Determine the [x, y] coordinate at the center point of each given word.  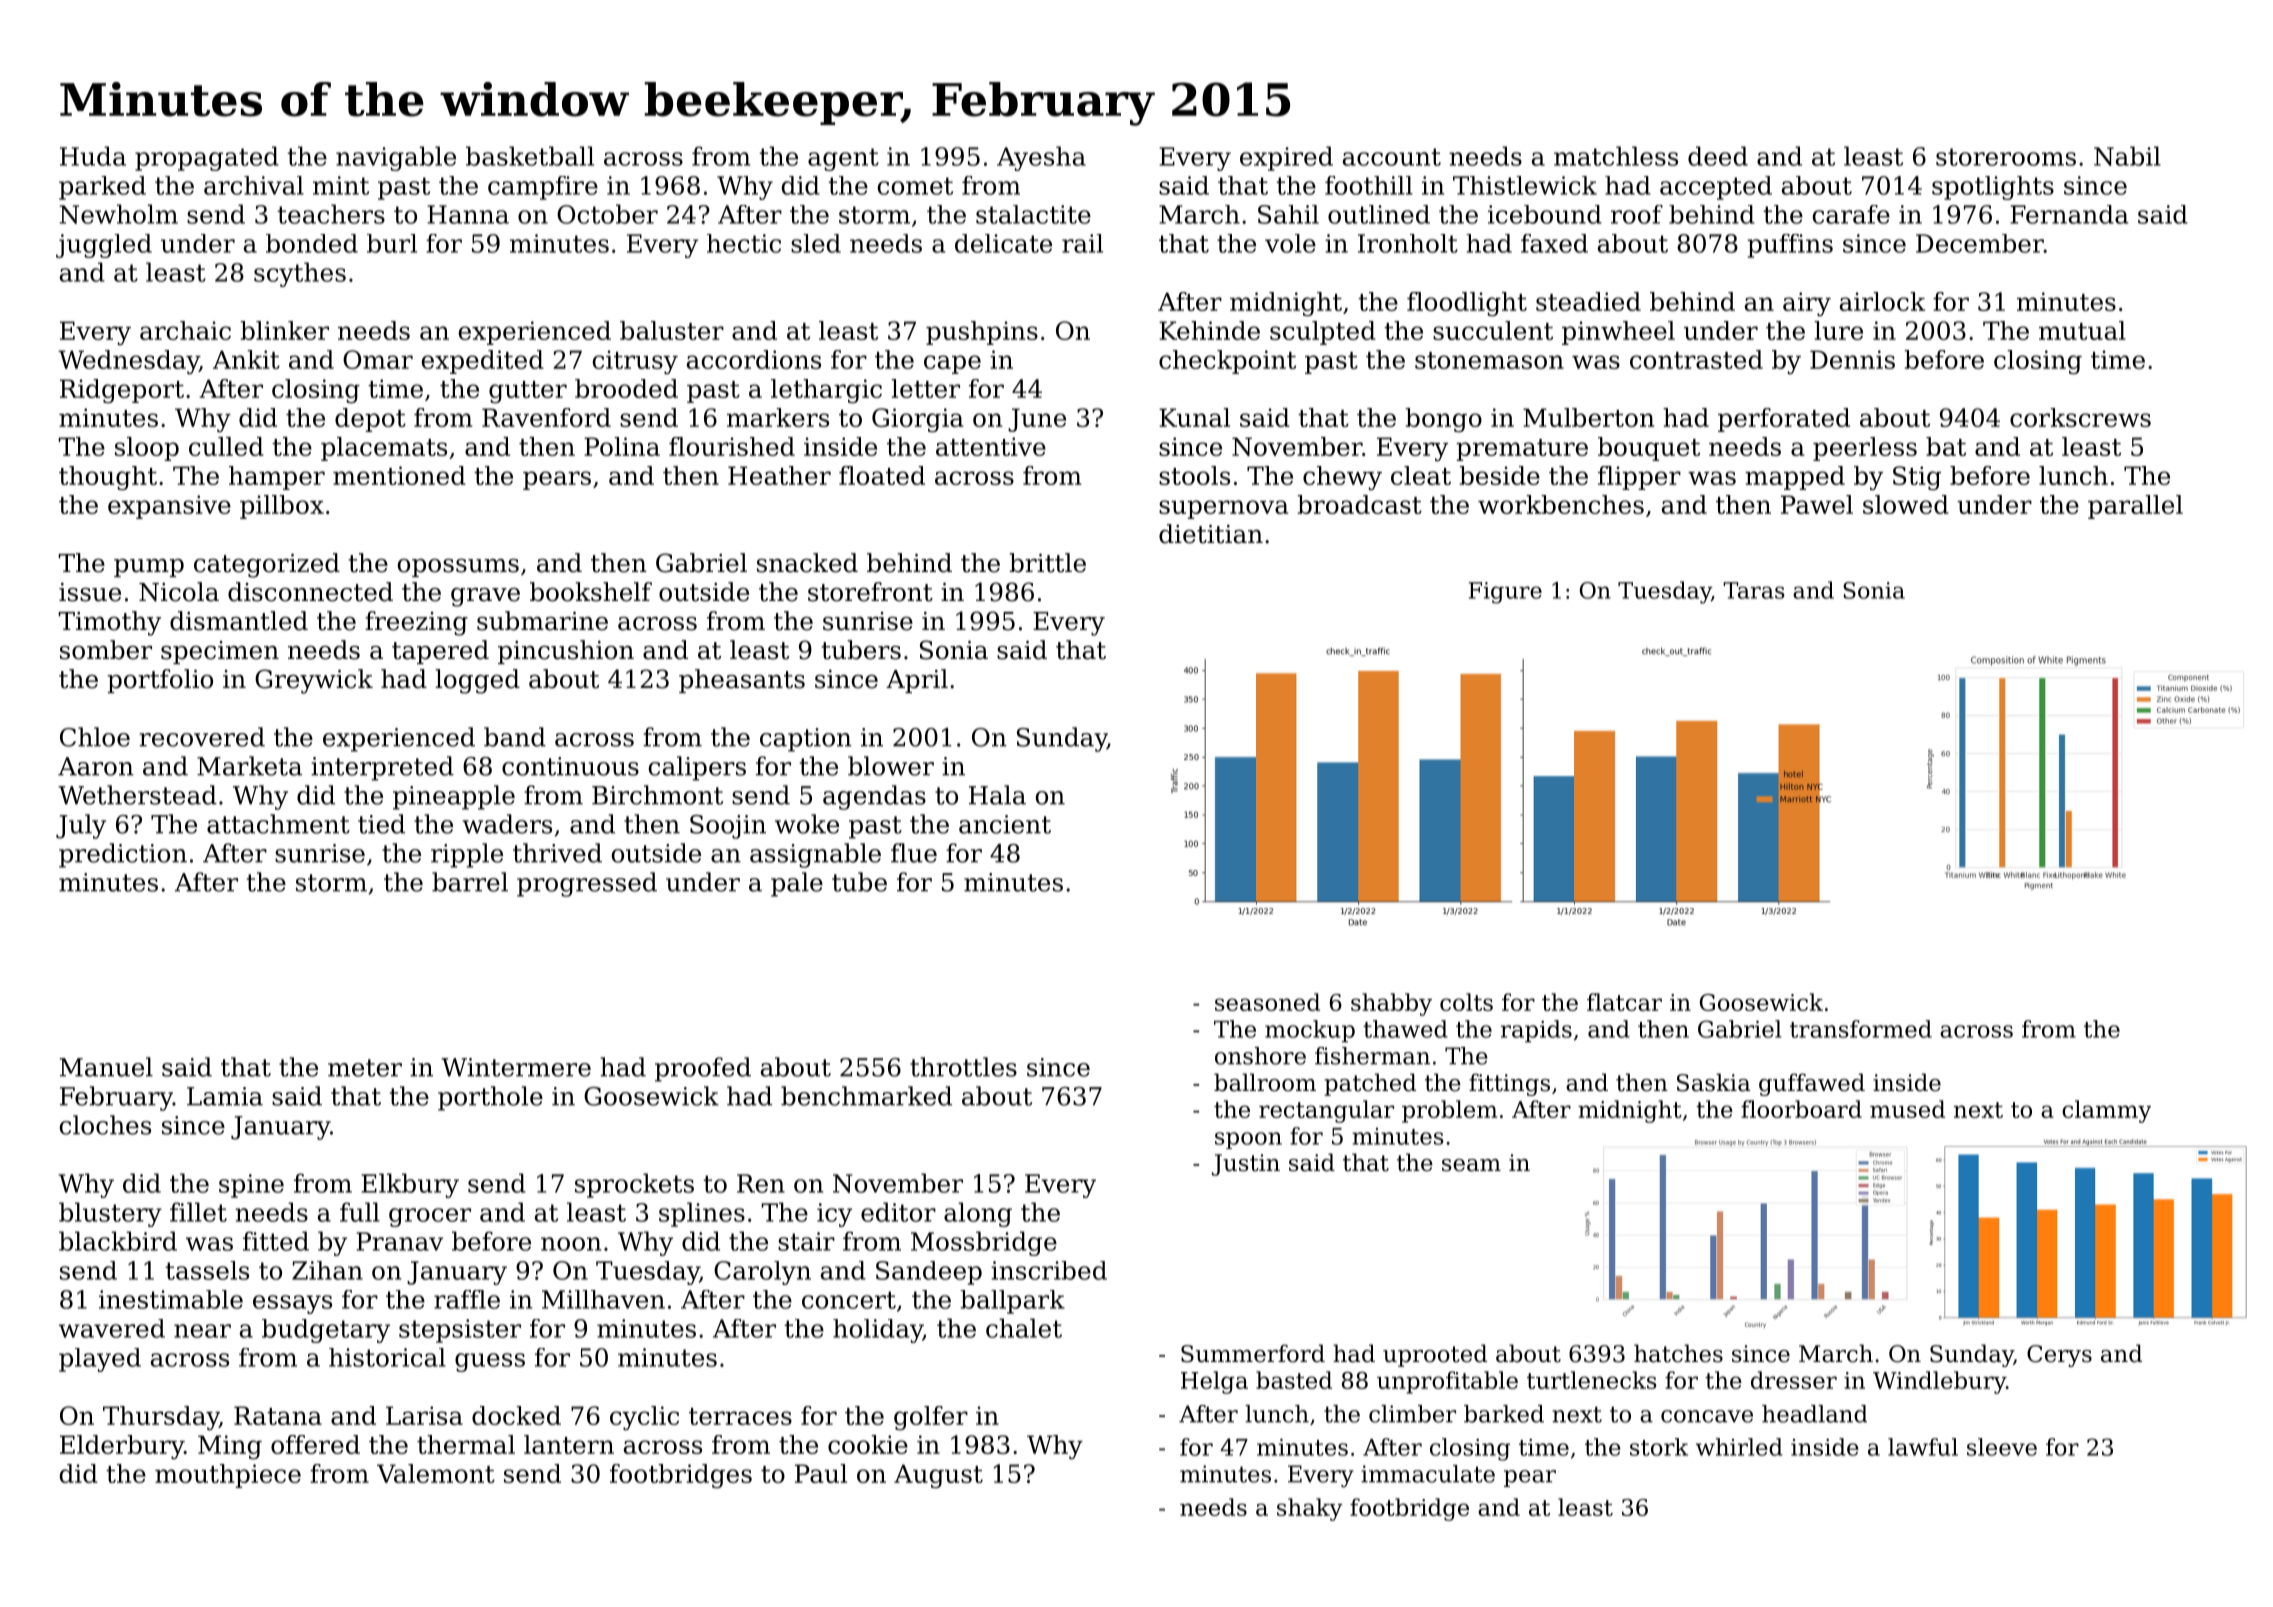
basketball [530, 156]
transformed [1861, 1029]
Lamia [225, 1096]
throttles [963, 1067]
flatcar [1624, 1002]
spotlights [1993, 188]
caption [806, 740]
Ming [230, 1447]
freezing [416, 623]
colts [1466, 1002]
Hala [997, 795]
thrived [557, 853]
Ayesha [1041, 158]
